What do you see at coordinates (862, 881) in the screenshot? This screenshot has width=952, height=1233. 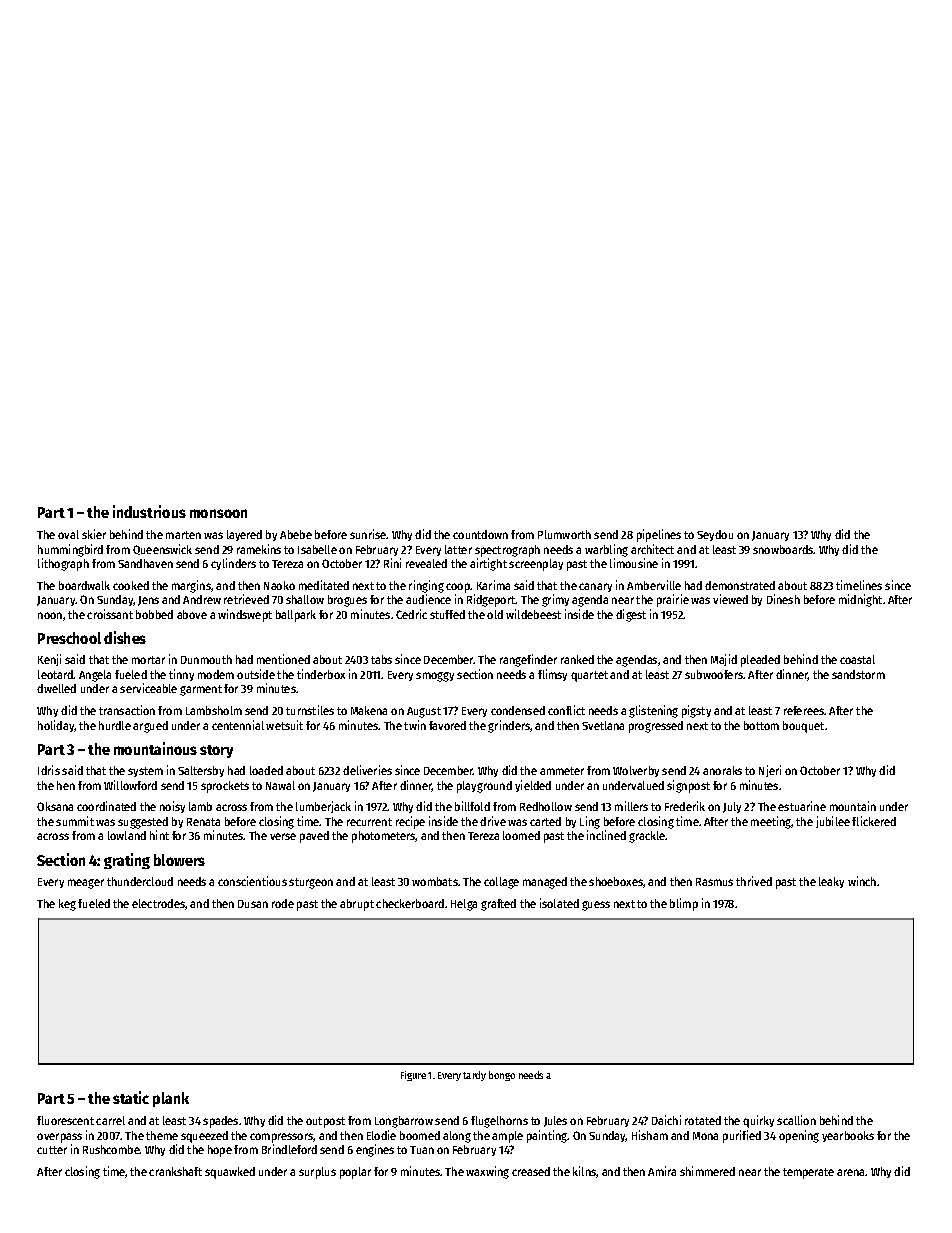 I see `winch` at bounding box center [862, 881].
